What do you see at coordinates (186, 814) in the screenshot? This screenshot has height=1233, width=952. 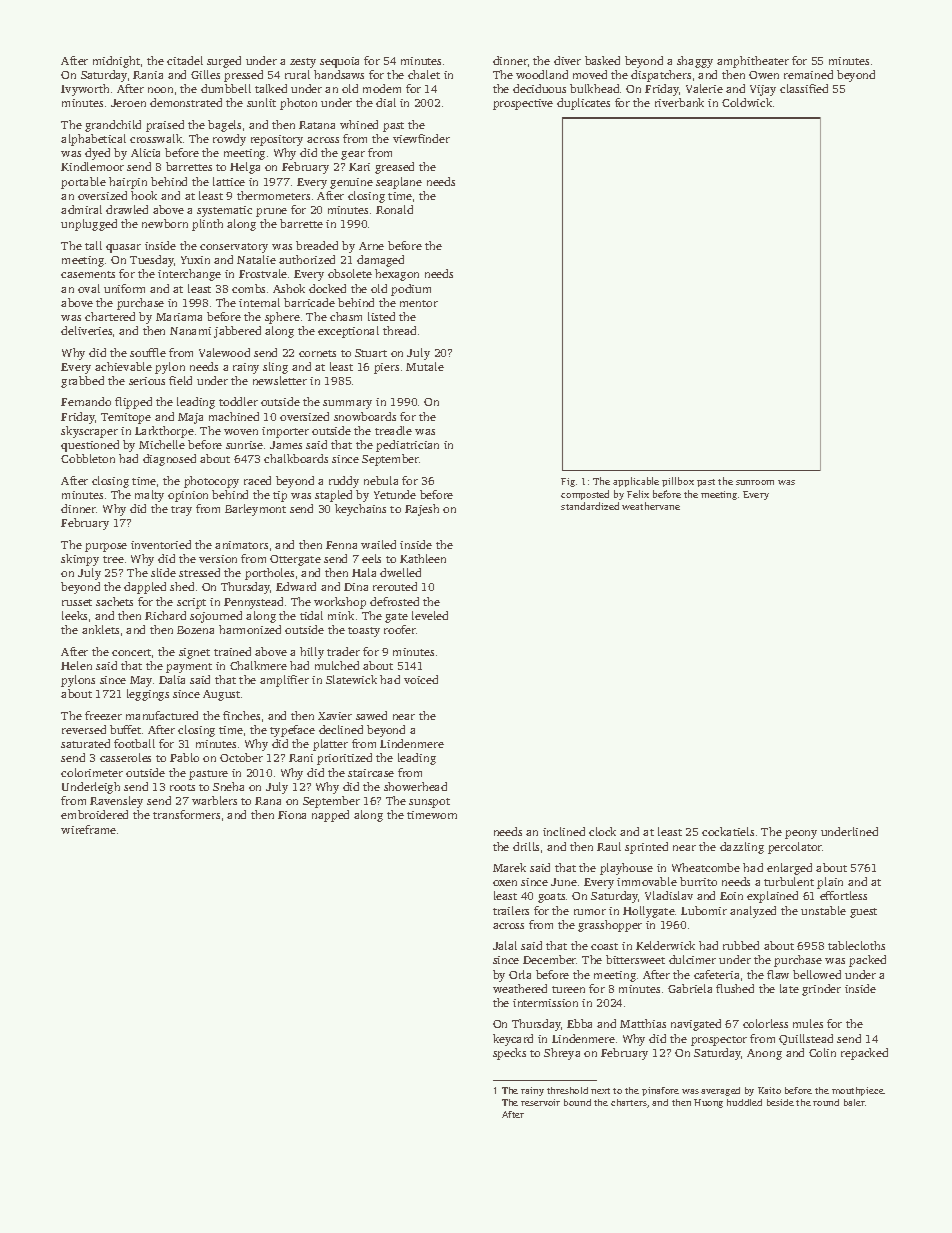 I see `transformers` at bounding box center [186, 814].
